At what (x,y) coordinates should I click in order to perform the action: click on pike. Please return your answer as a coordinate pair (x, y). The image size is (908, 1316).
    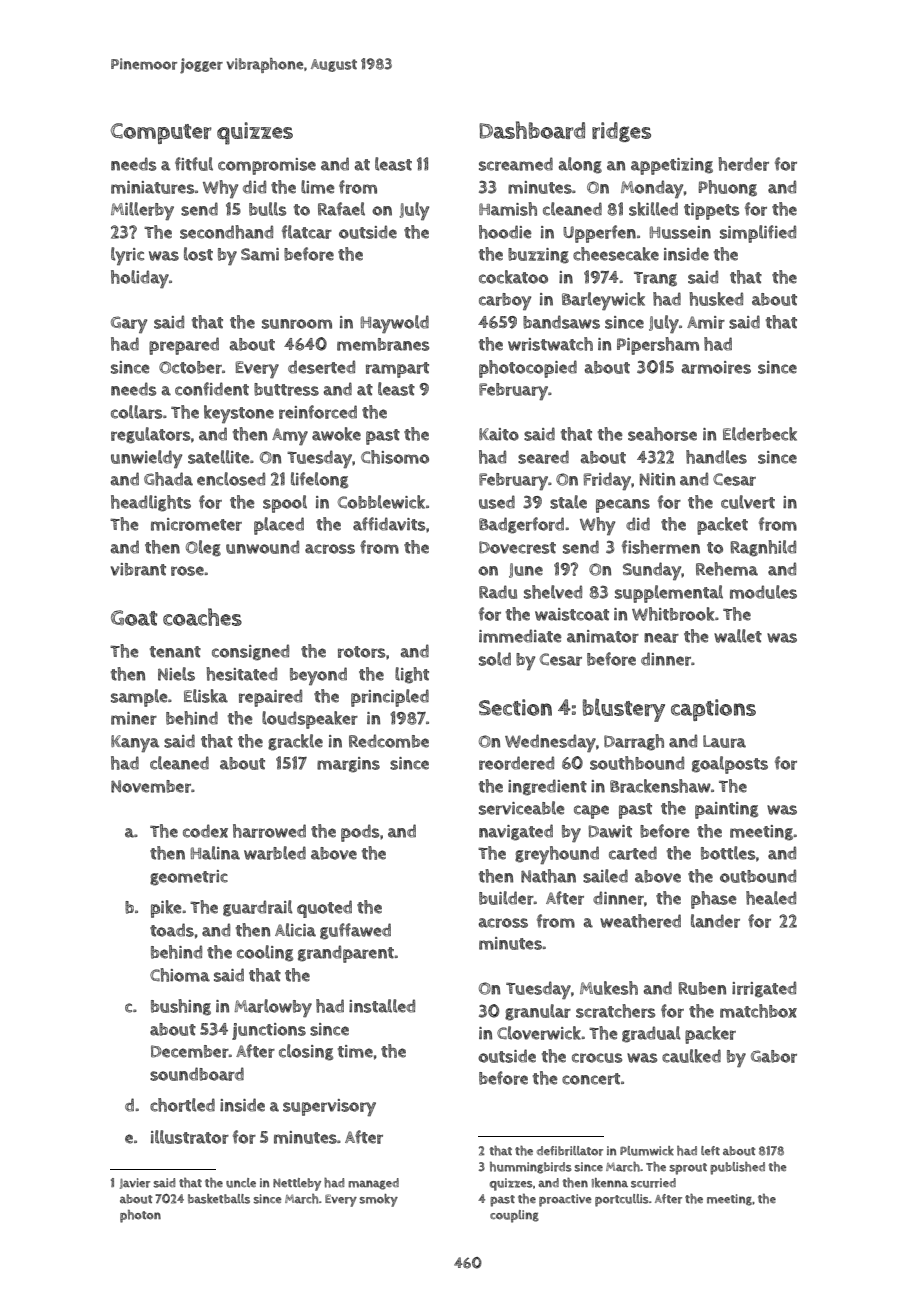
    Looking at the image, I should click on (166, 909).
